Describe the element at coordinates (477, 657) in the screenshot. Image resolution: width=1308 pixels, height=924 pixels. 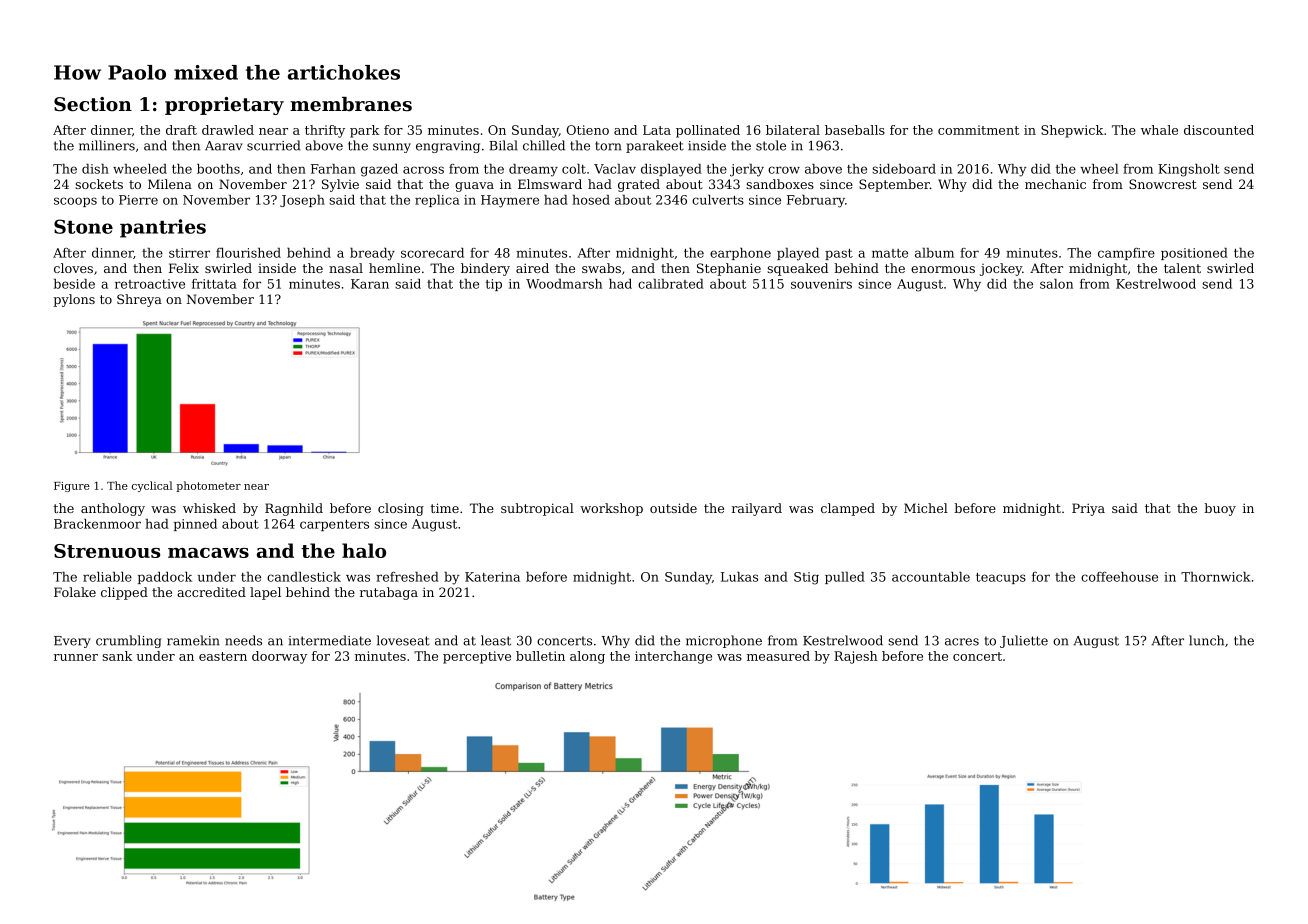
I see `perceptive` at that location.
